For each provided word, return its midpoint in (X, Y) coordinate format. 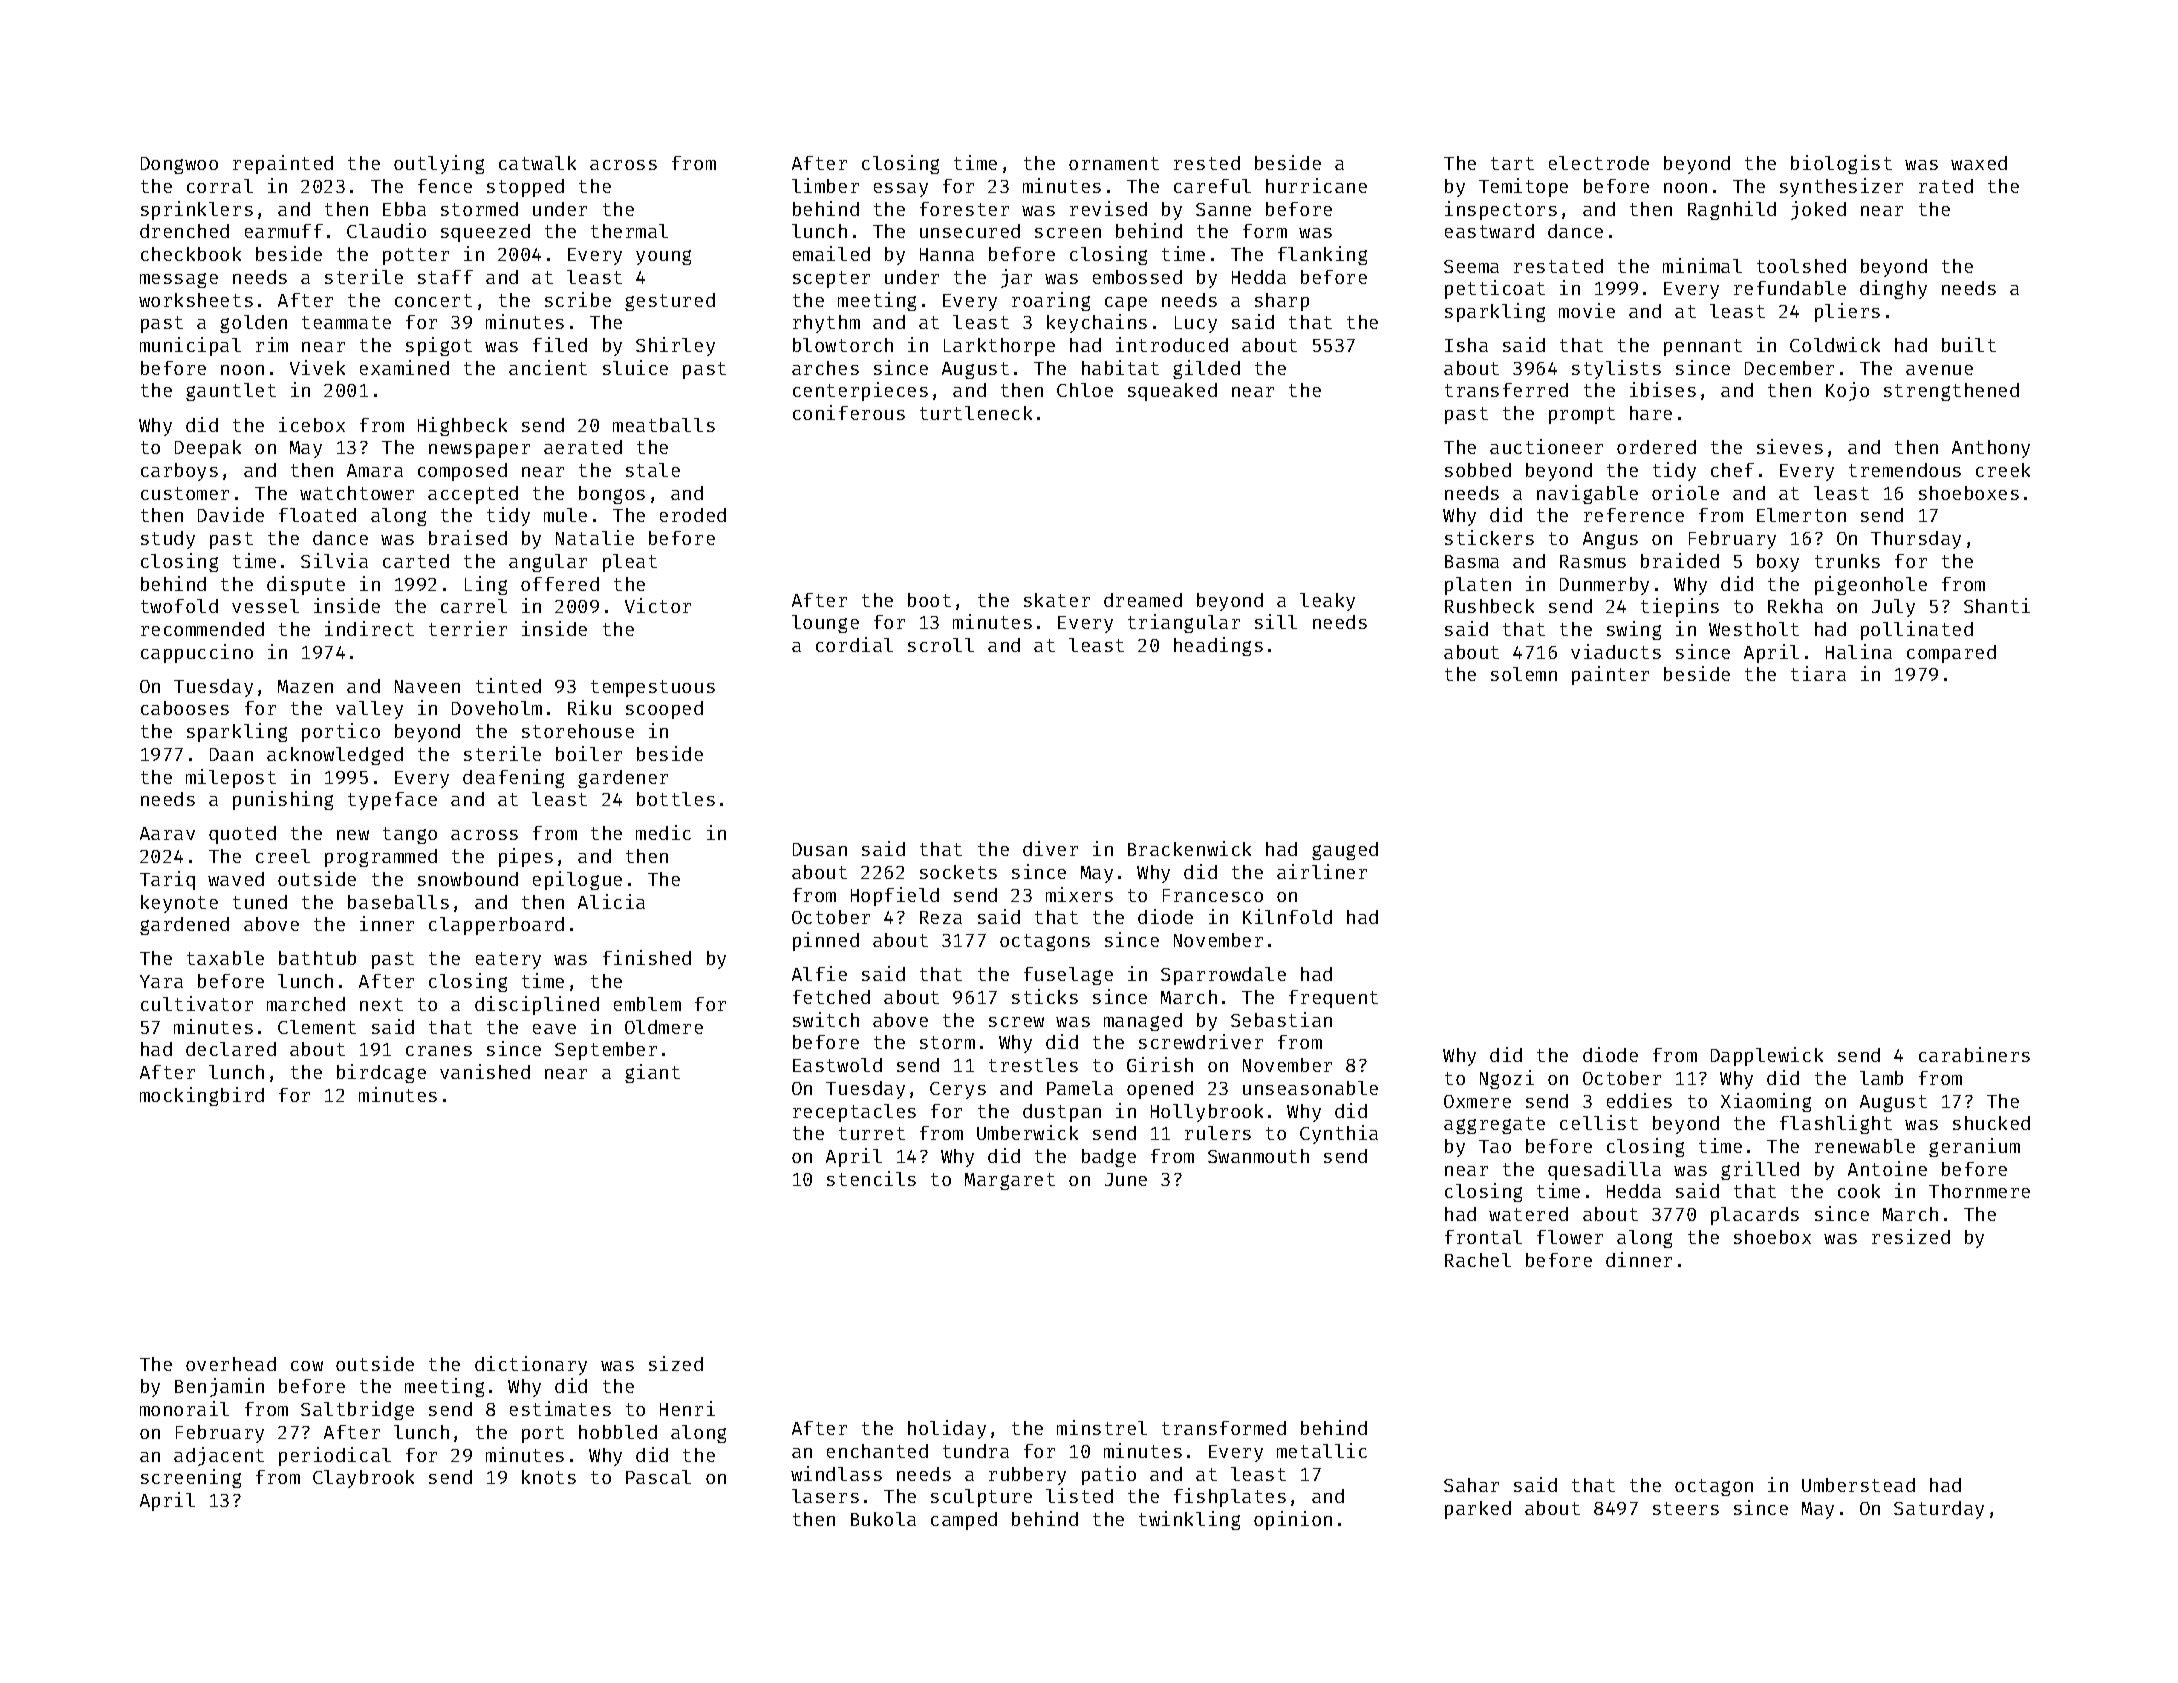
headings (1218, 646)
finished (647, 957)
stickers (1489, 537)
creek (2003, 470)
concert (433, 300)
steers (1686, 1508)
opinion (1293, 1520)
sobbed (1478, 470)
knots (549, 1477)
